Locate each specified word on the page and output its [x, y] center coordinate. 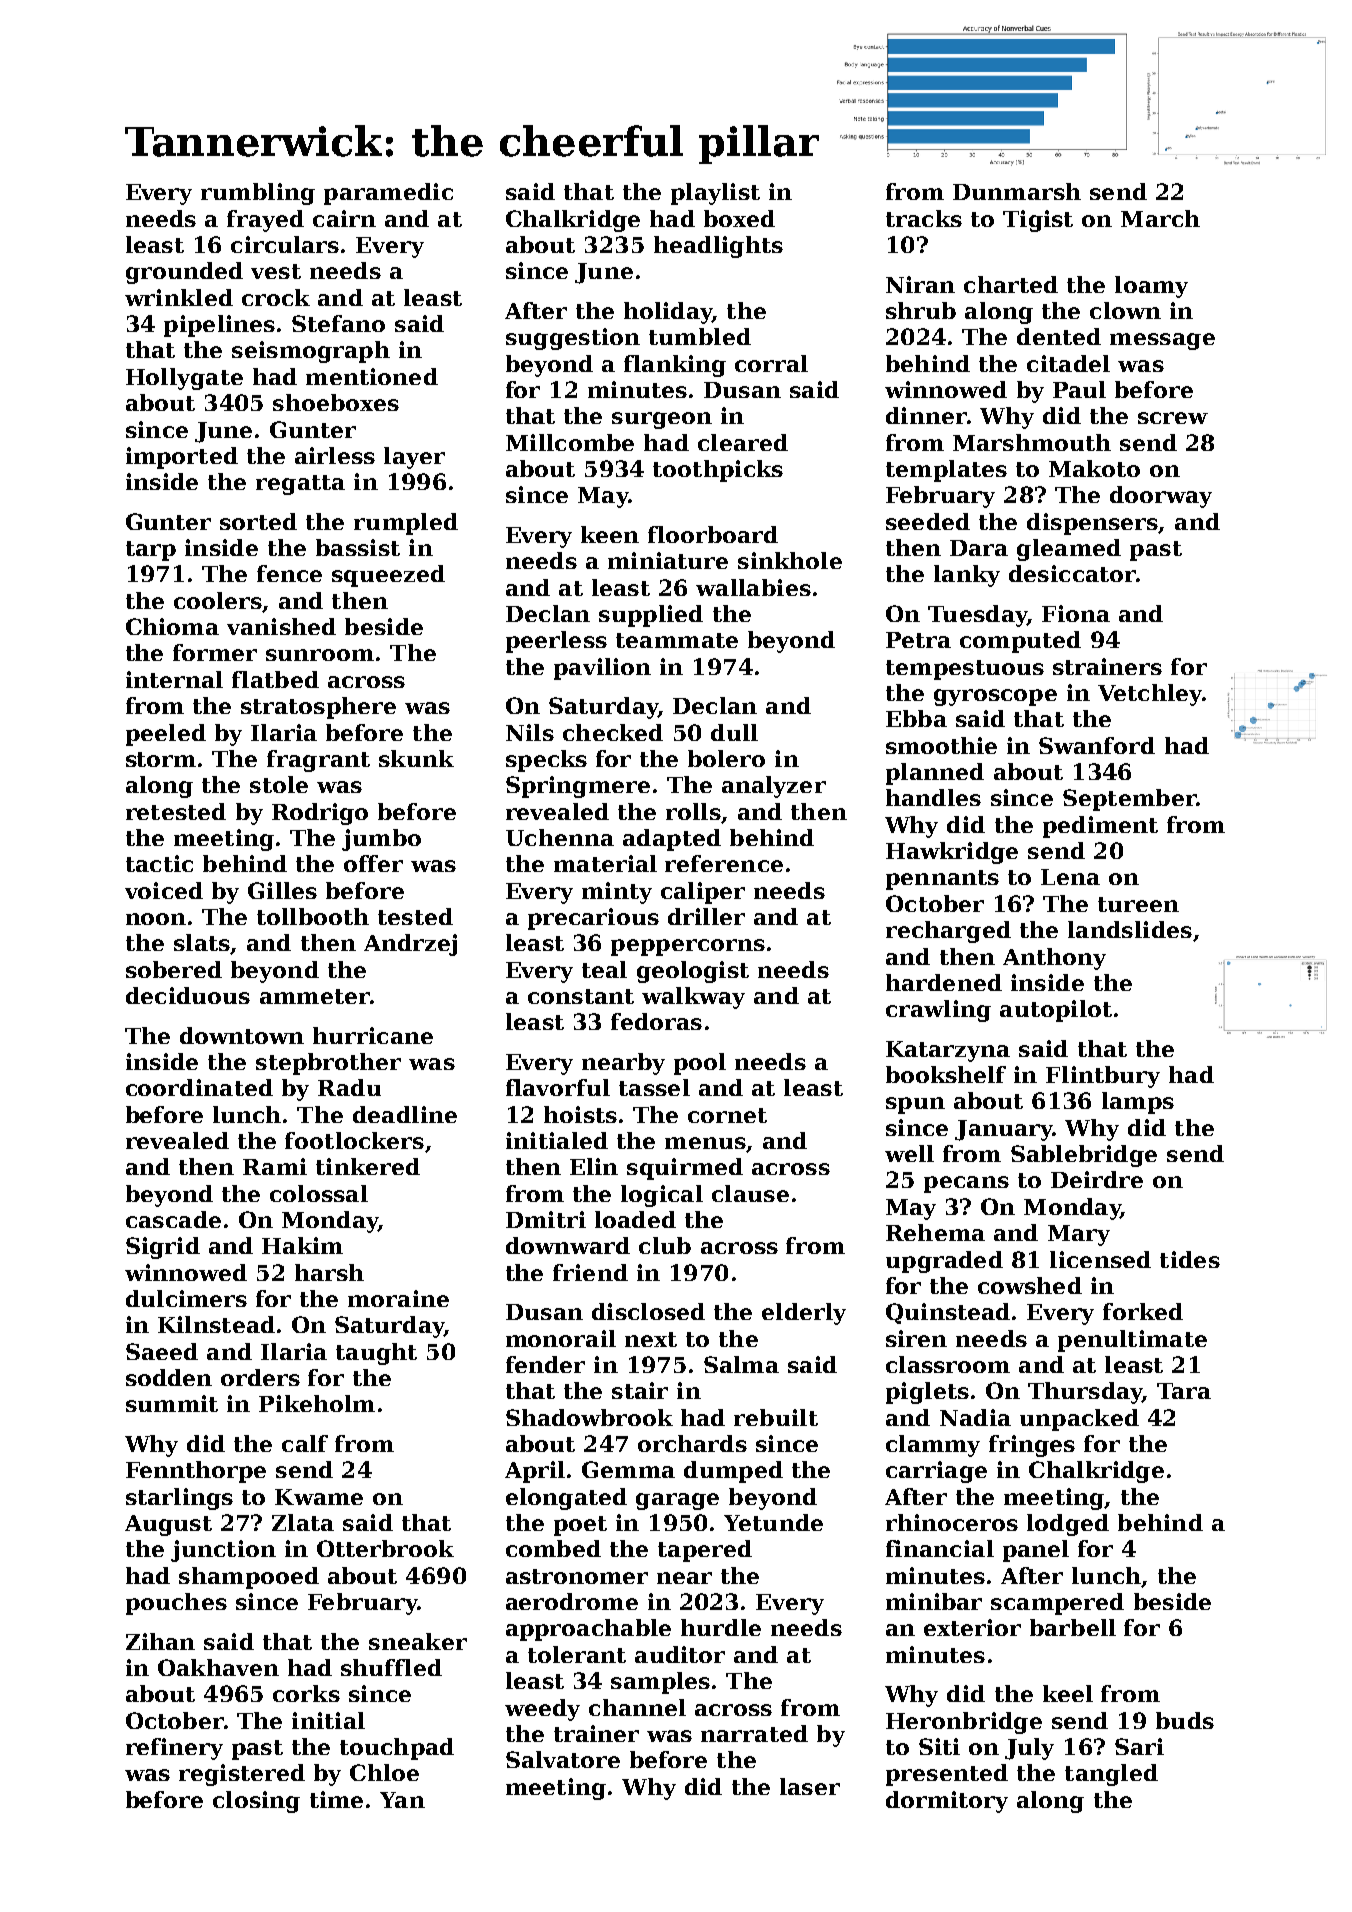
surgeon [662, 420]
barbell [1073, 1627]
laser [810, 1786]
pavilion [602, 669]
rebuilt [776, 1417]
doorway [1161, 497]
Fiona [1076, 613]
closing [256, 1802]
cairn [344, 218]
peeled [166, 735]
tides [1190, 1259]
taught [376, 1354]
